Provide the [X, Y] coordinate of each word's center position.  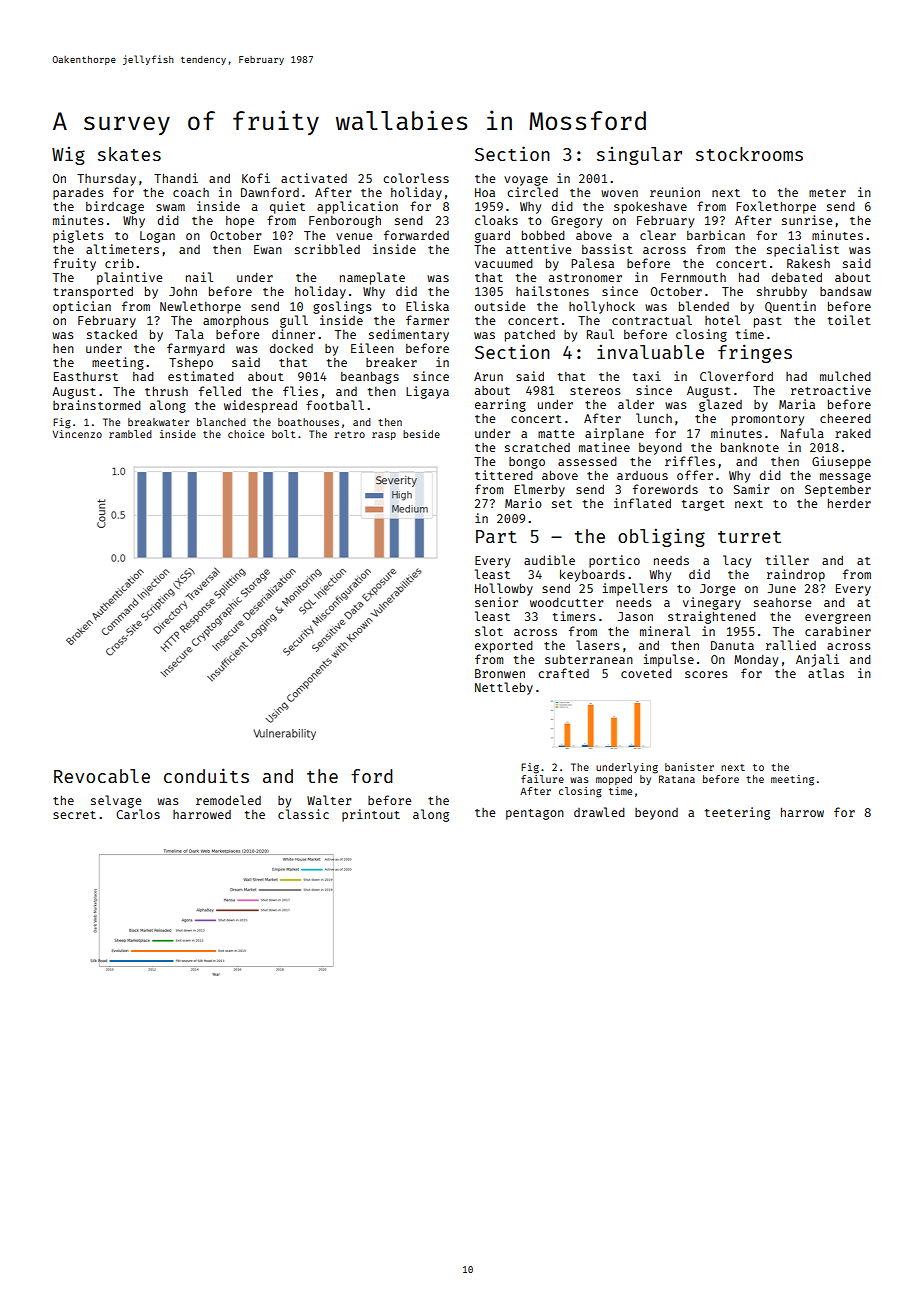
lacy [737, 561]
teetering [737, 813]
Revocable [102, 776]
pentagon [535, 814]
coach [191, 192]
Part [496, 536]
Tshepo [191, 364]
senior [496, 602]
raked [853, 433]
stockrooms [749, 154]
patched [530, 336]
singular [639, 155]
